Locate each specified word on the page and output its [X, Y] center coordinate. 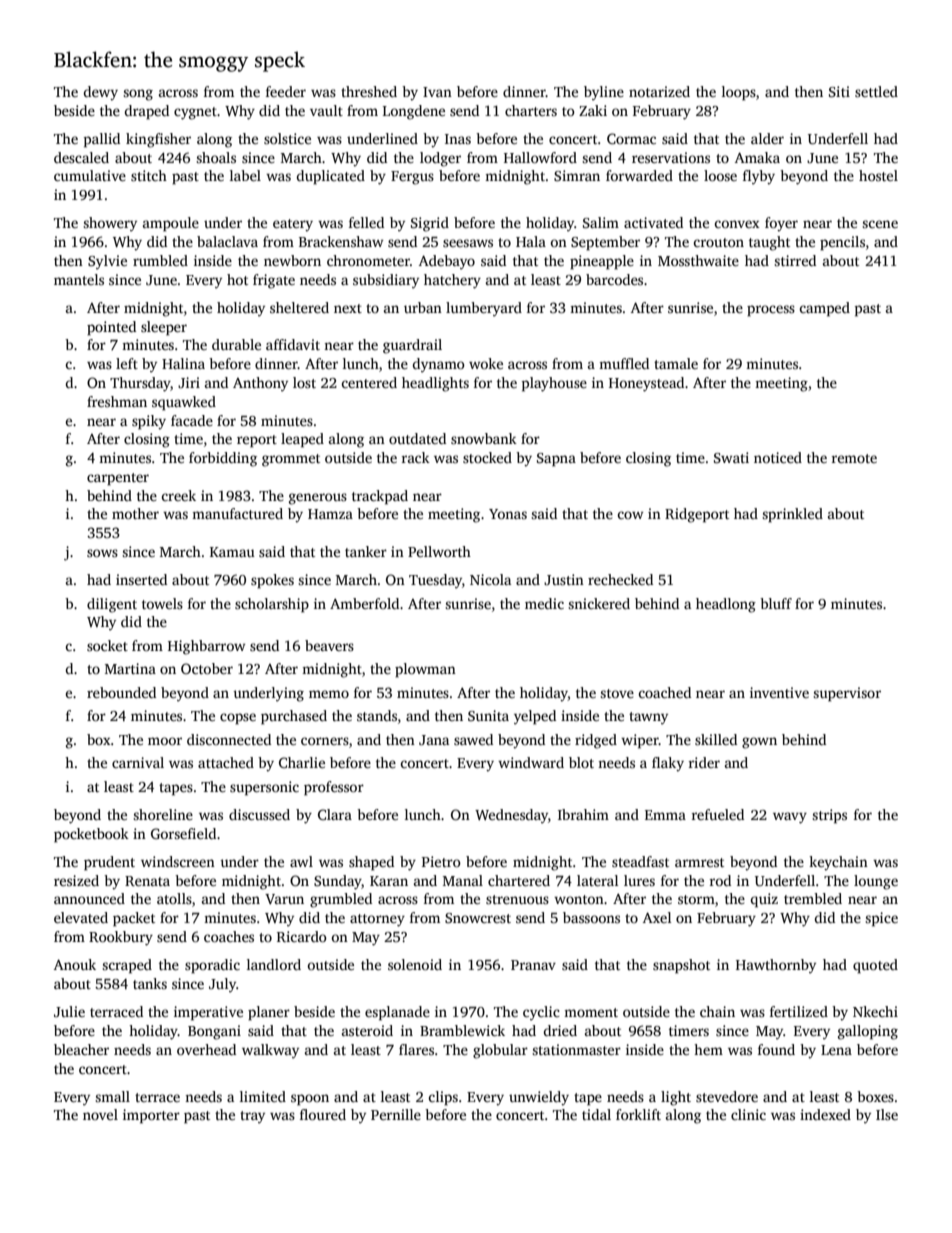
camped [825, 309]
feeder [286, 91]
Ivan [437, 92]
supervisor [847, 694]
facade [192, 420]
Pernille [396, 1114]
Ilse [887, 1114]
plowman [425, 670]
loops [739, 93]
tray [252, 1117]
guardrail [412, 346]
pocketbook [91, 835]
